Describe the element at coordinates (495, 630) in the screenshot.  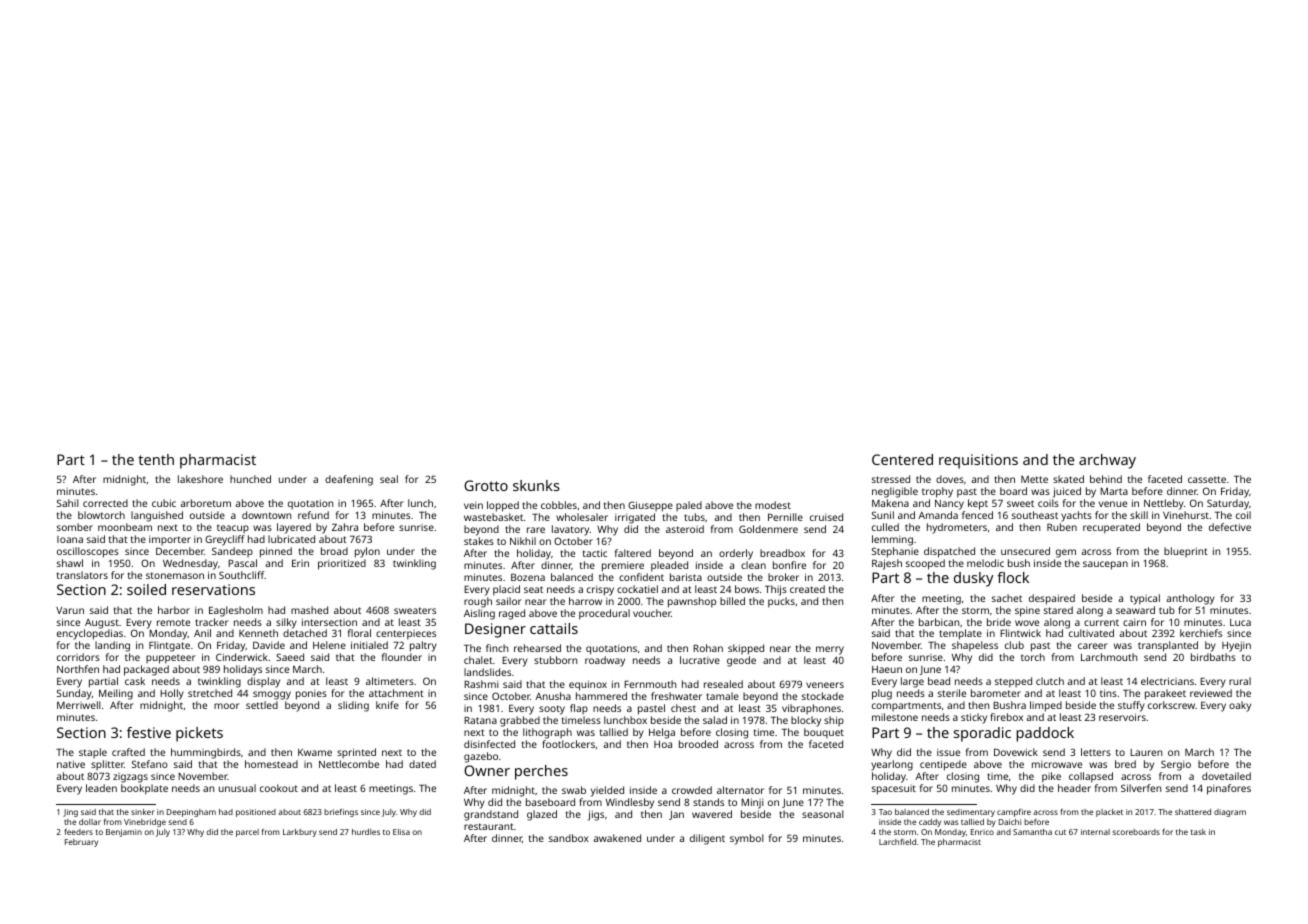
I see `Designer` at that location.
